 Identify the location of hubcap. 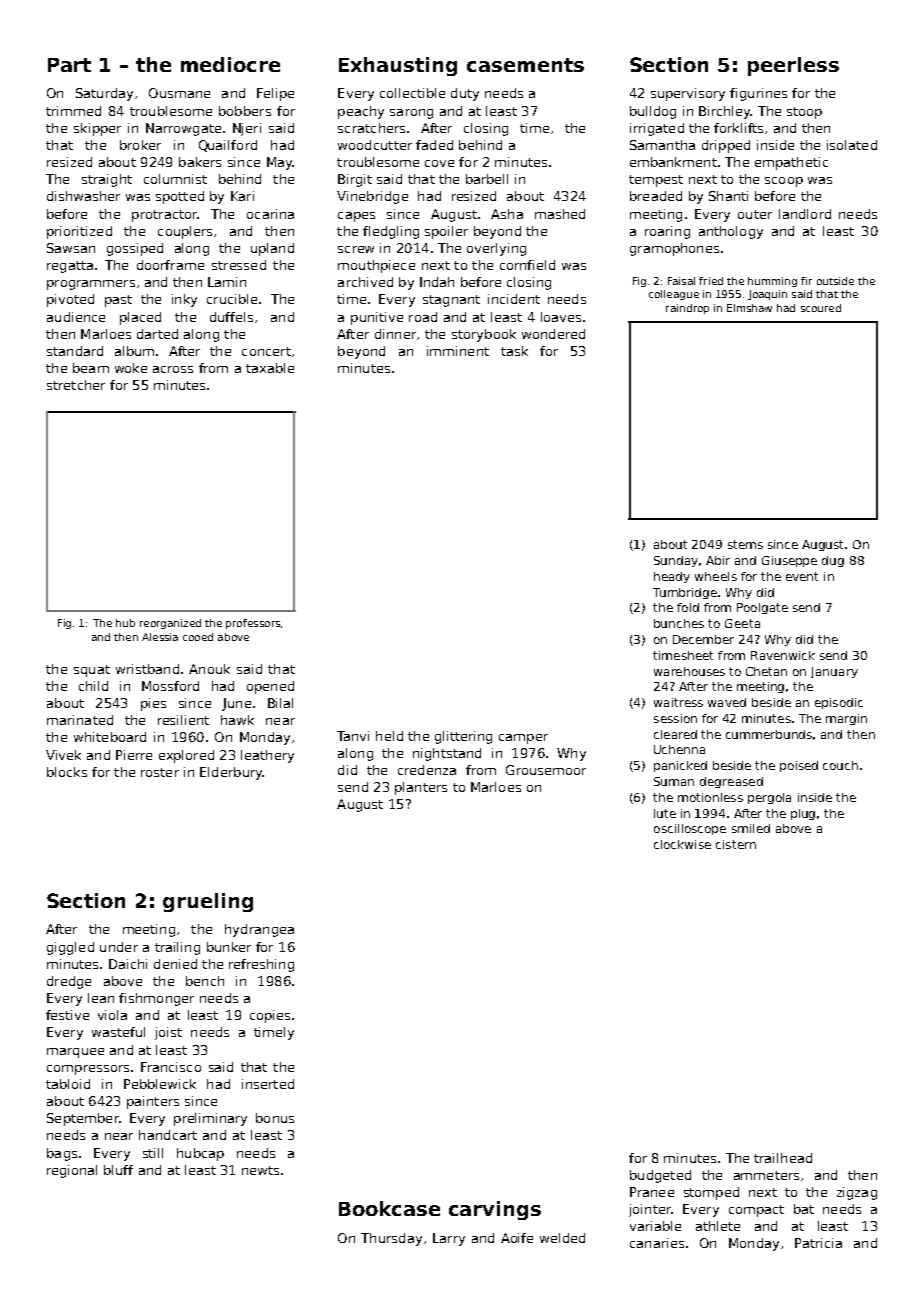
(200, 1154).
